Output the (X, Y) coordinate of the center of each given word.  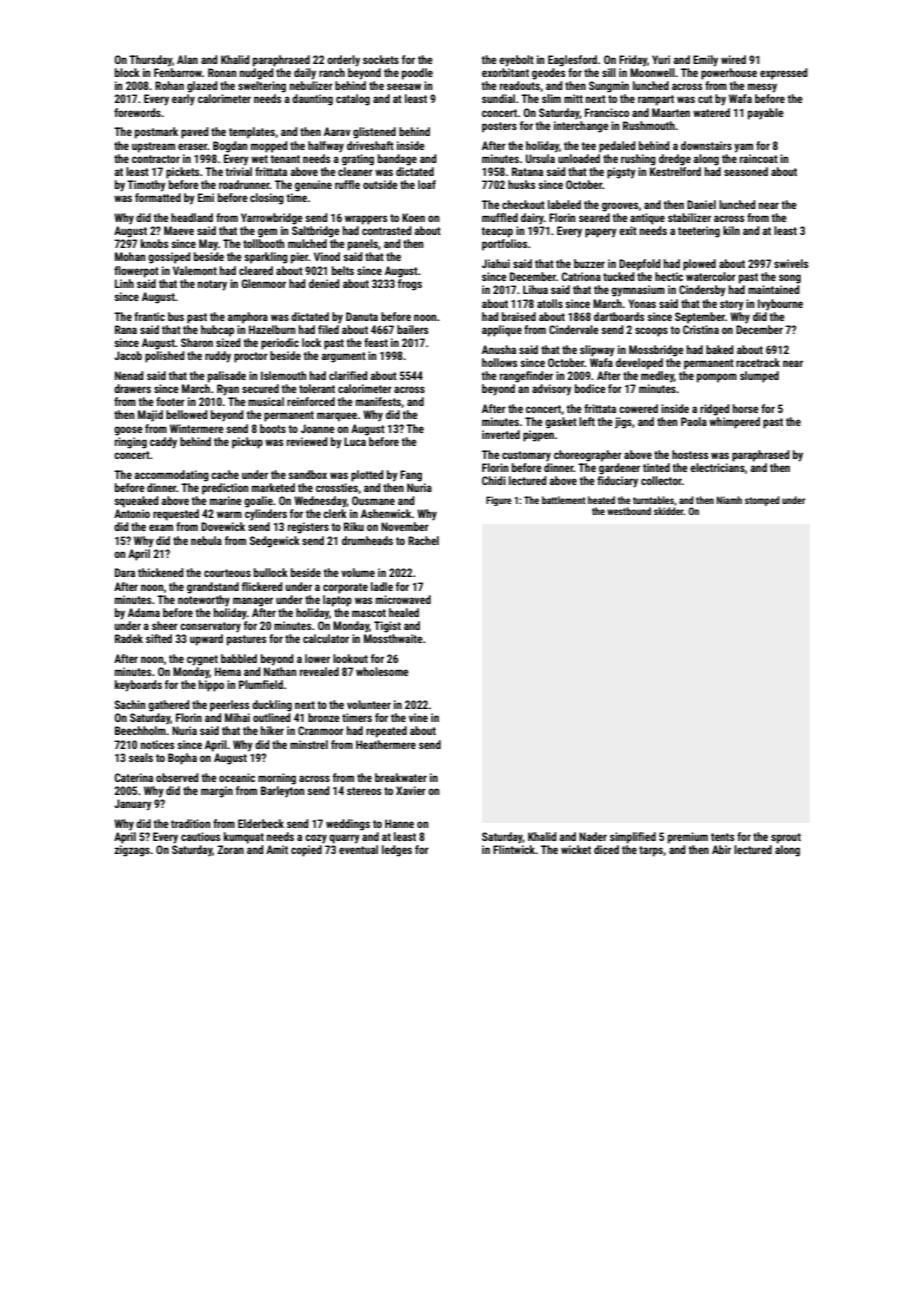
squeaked (136, 502)
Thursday (150, 61)
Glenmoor (264, 283)
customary (526, 456)
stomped (762, 501)
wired (733, 59)
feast (376, 342)
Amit (277, 849)
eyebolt (516, 61)
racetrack (758, 362)
